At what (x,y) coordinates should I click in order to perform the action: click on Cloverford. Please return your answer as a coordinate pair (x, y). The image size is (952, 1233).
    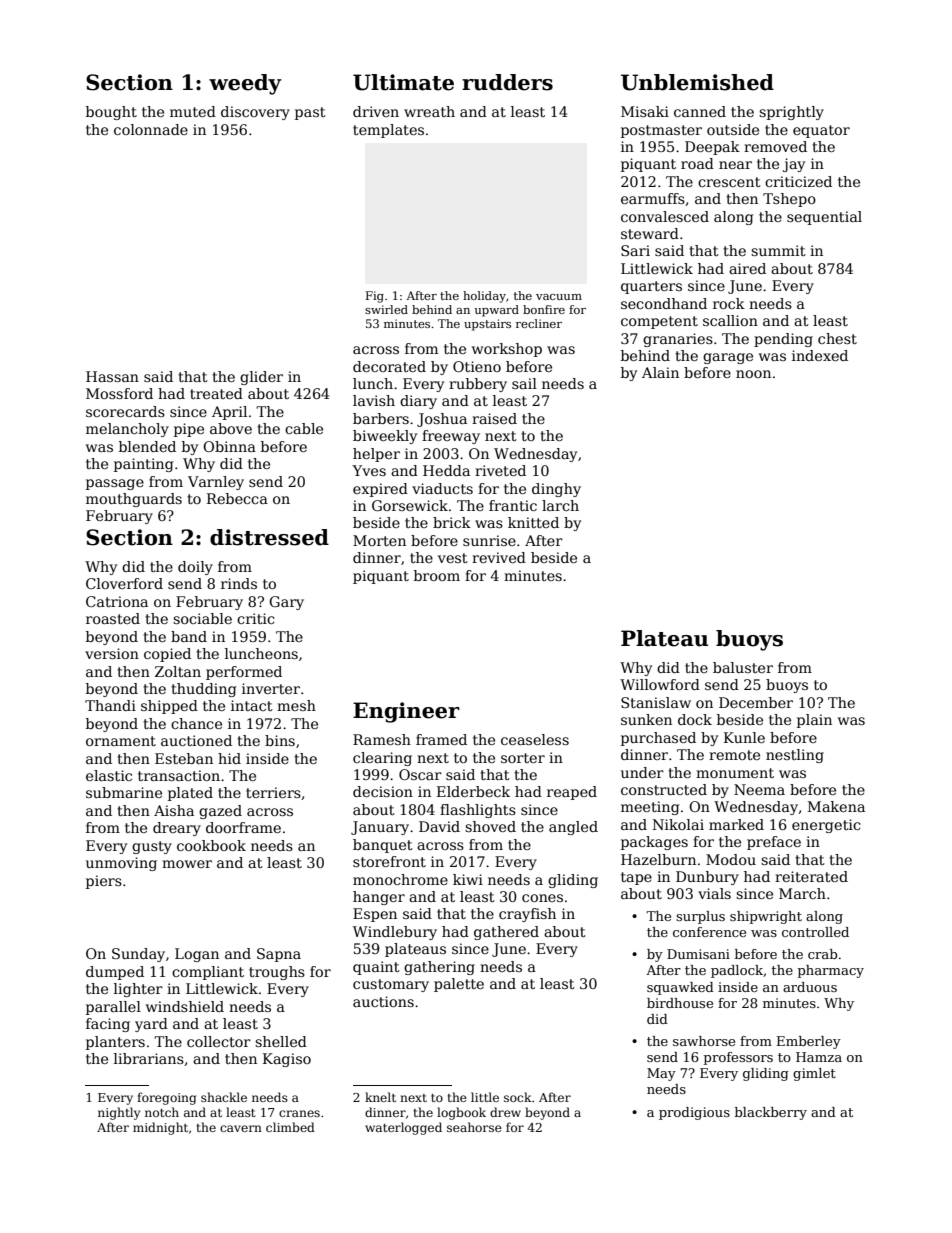
    Looking at the image, I should click on (124, 583).
